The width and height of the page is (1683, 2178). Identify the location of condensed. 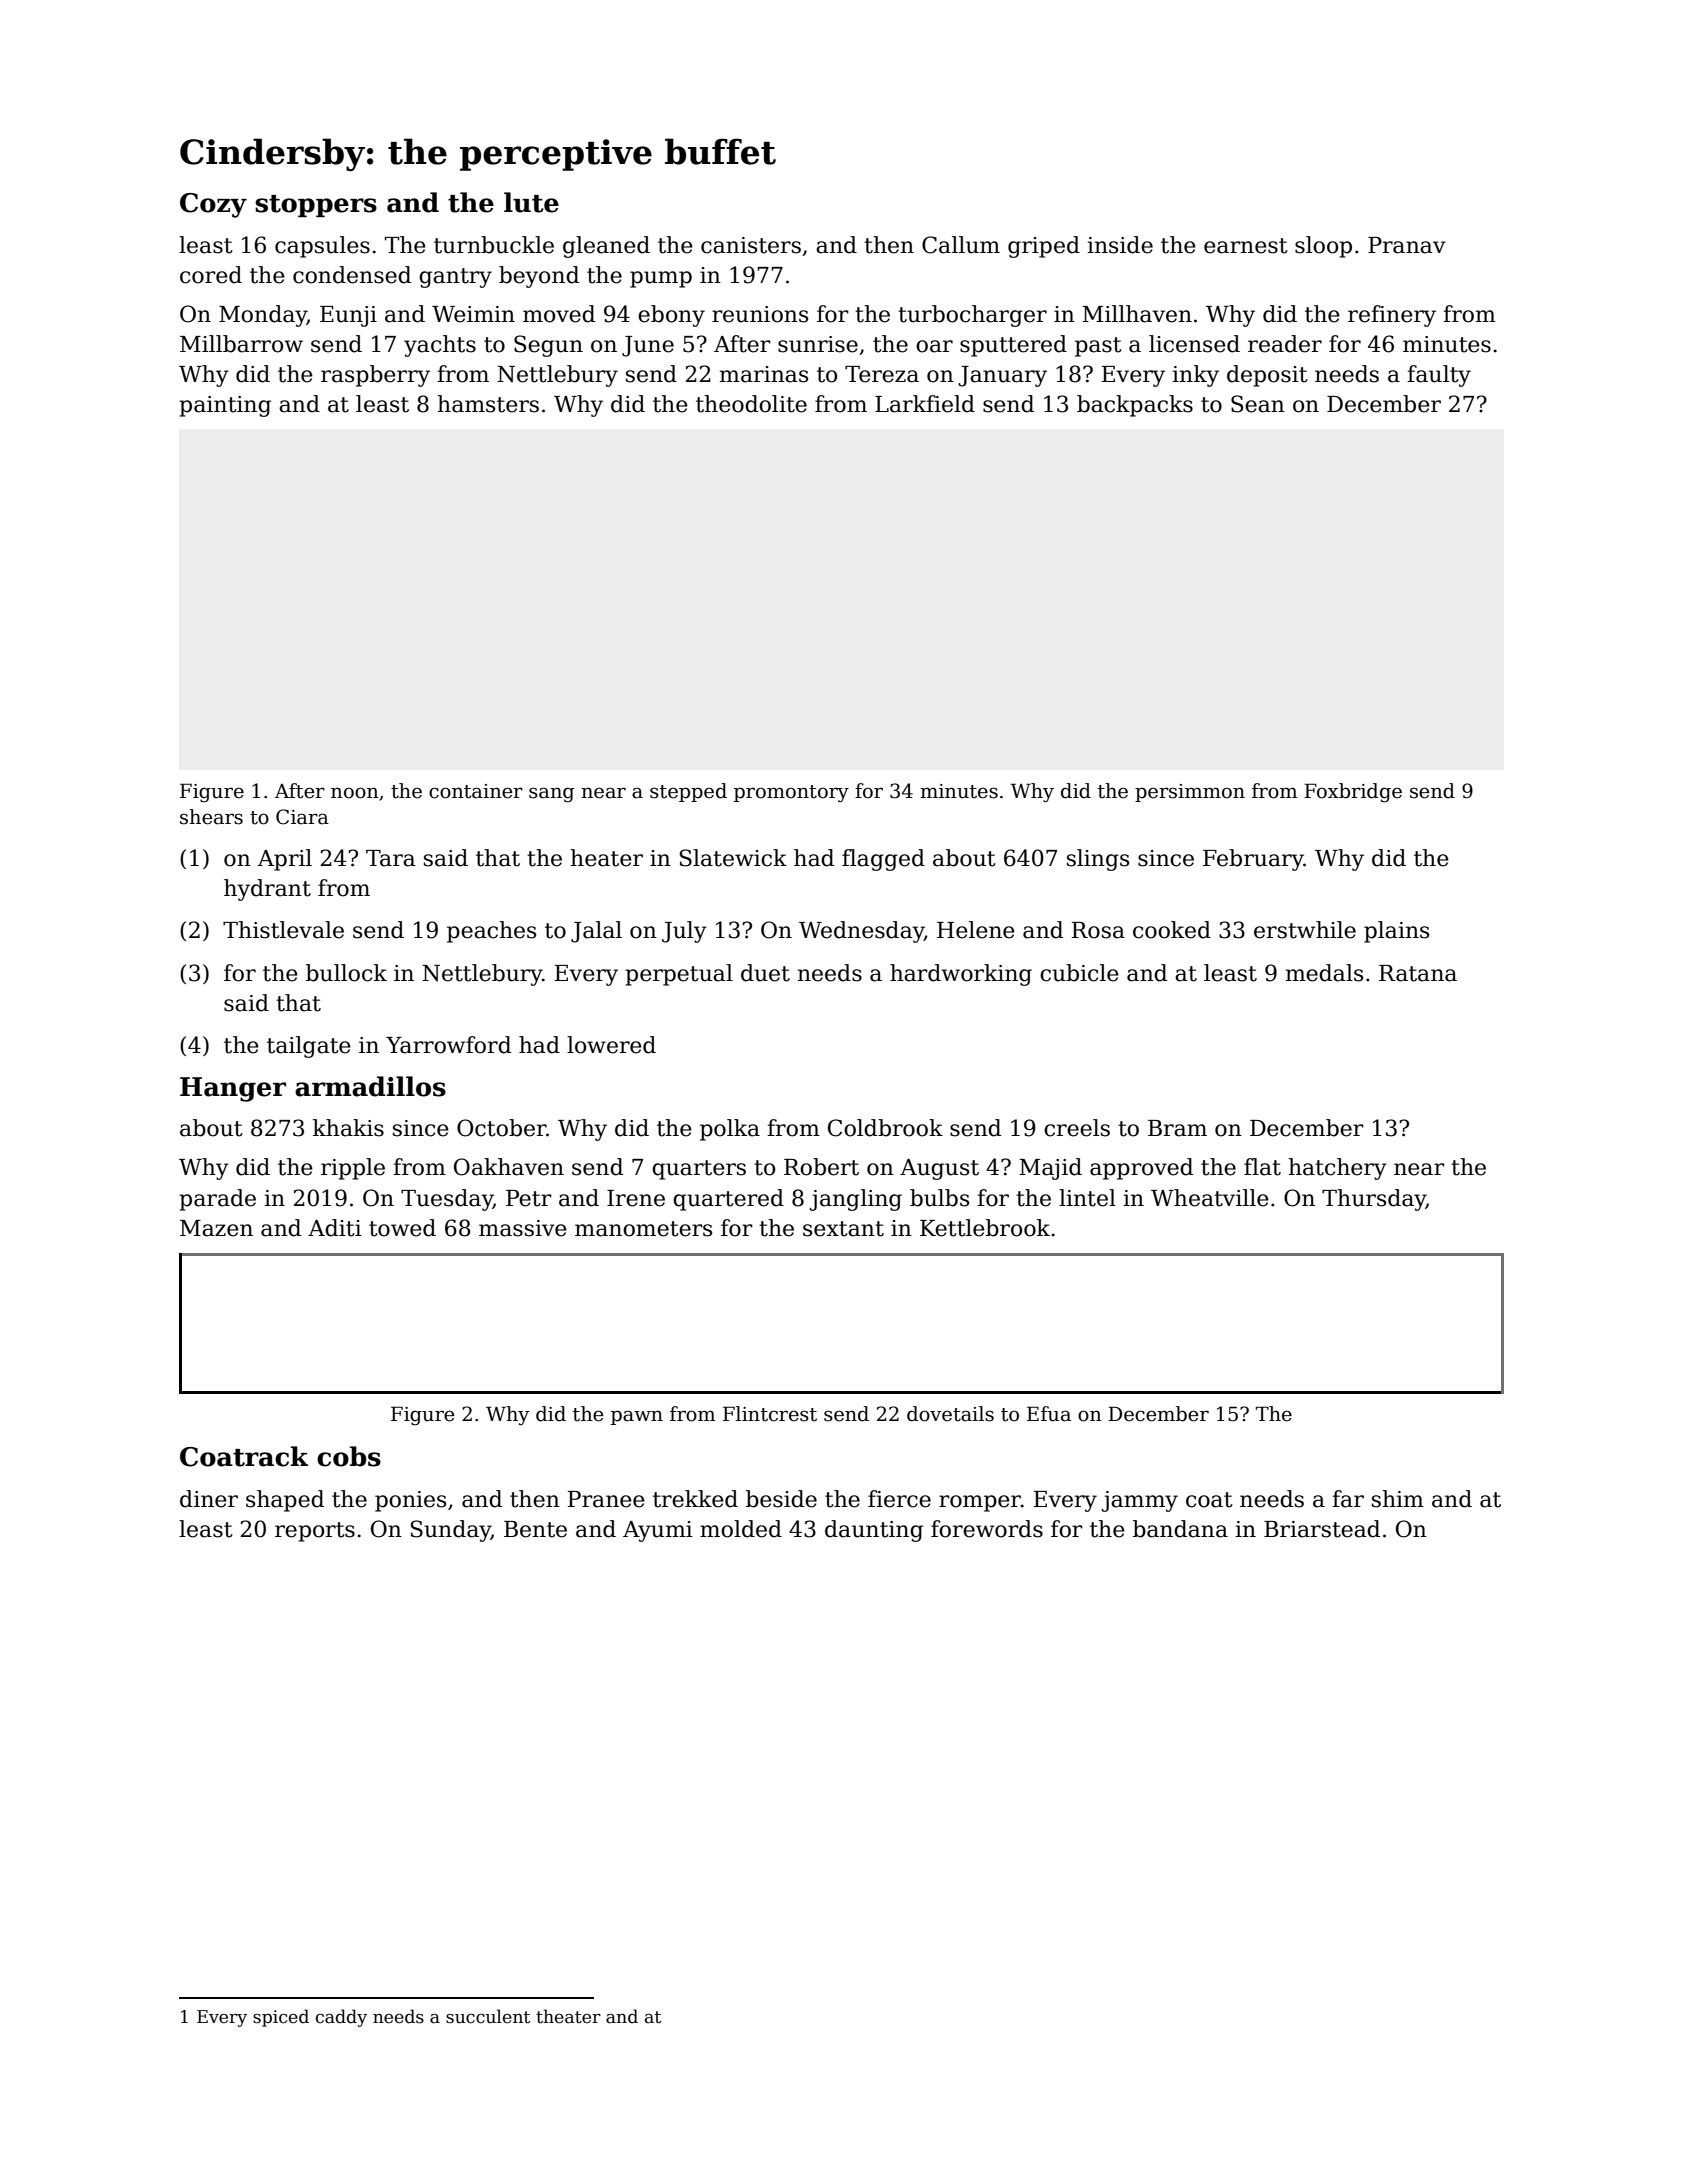
(352, 275).
